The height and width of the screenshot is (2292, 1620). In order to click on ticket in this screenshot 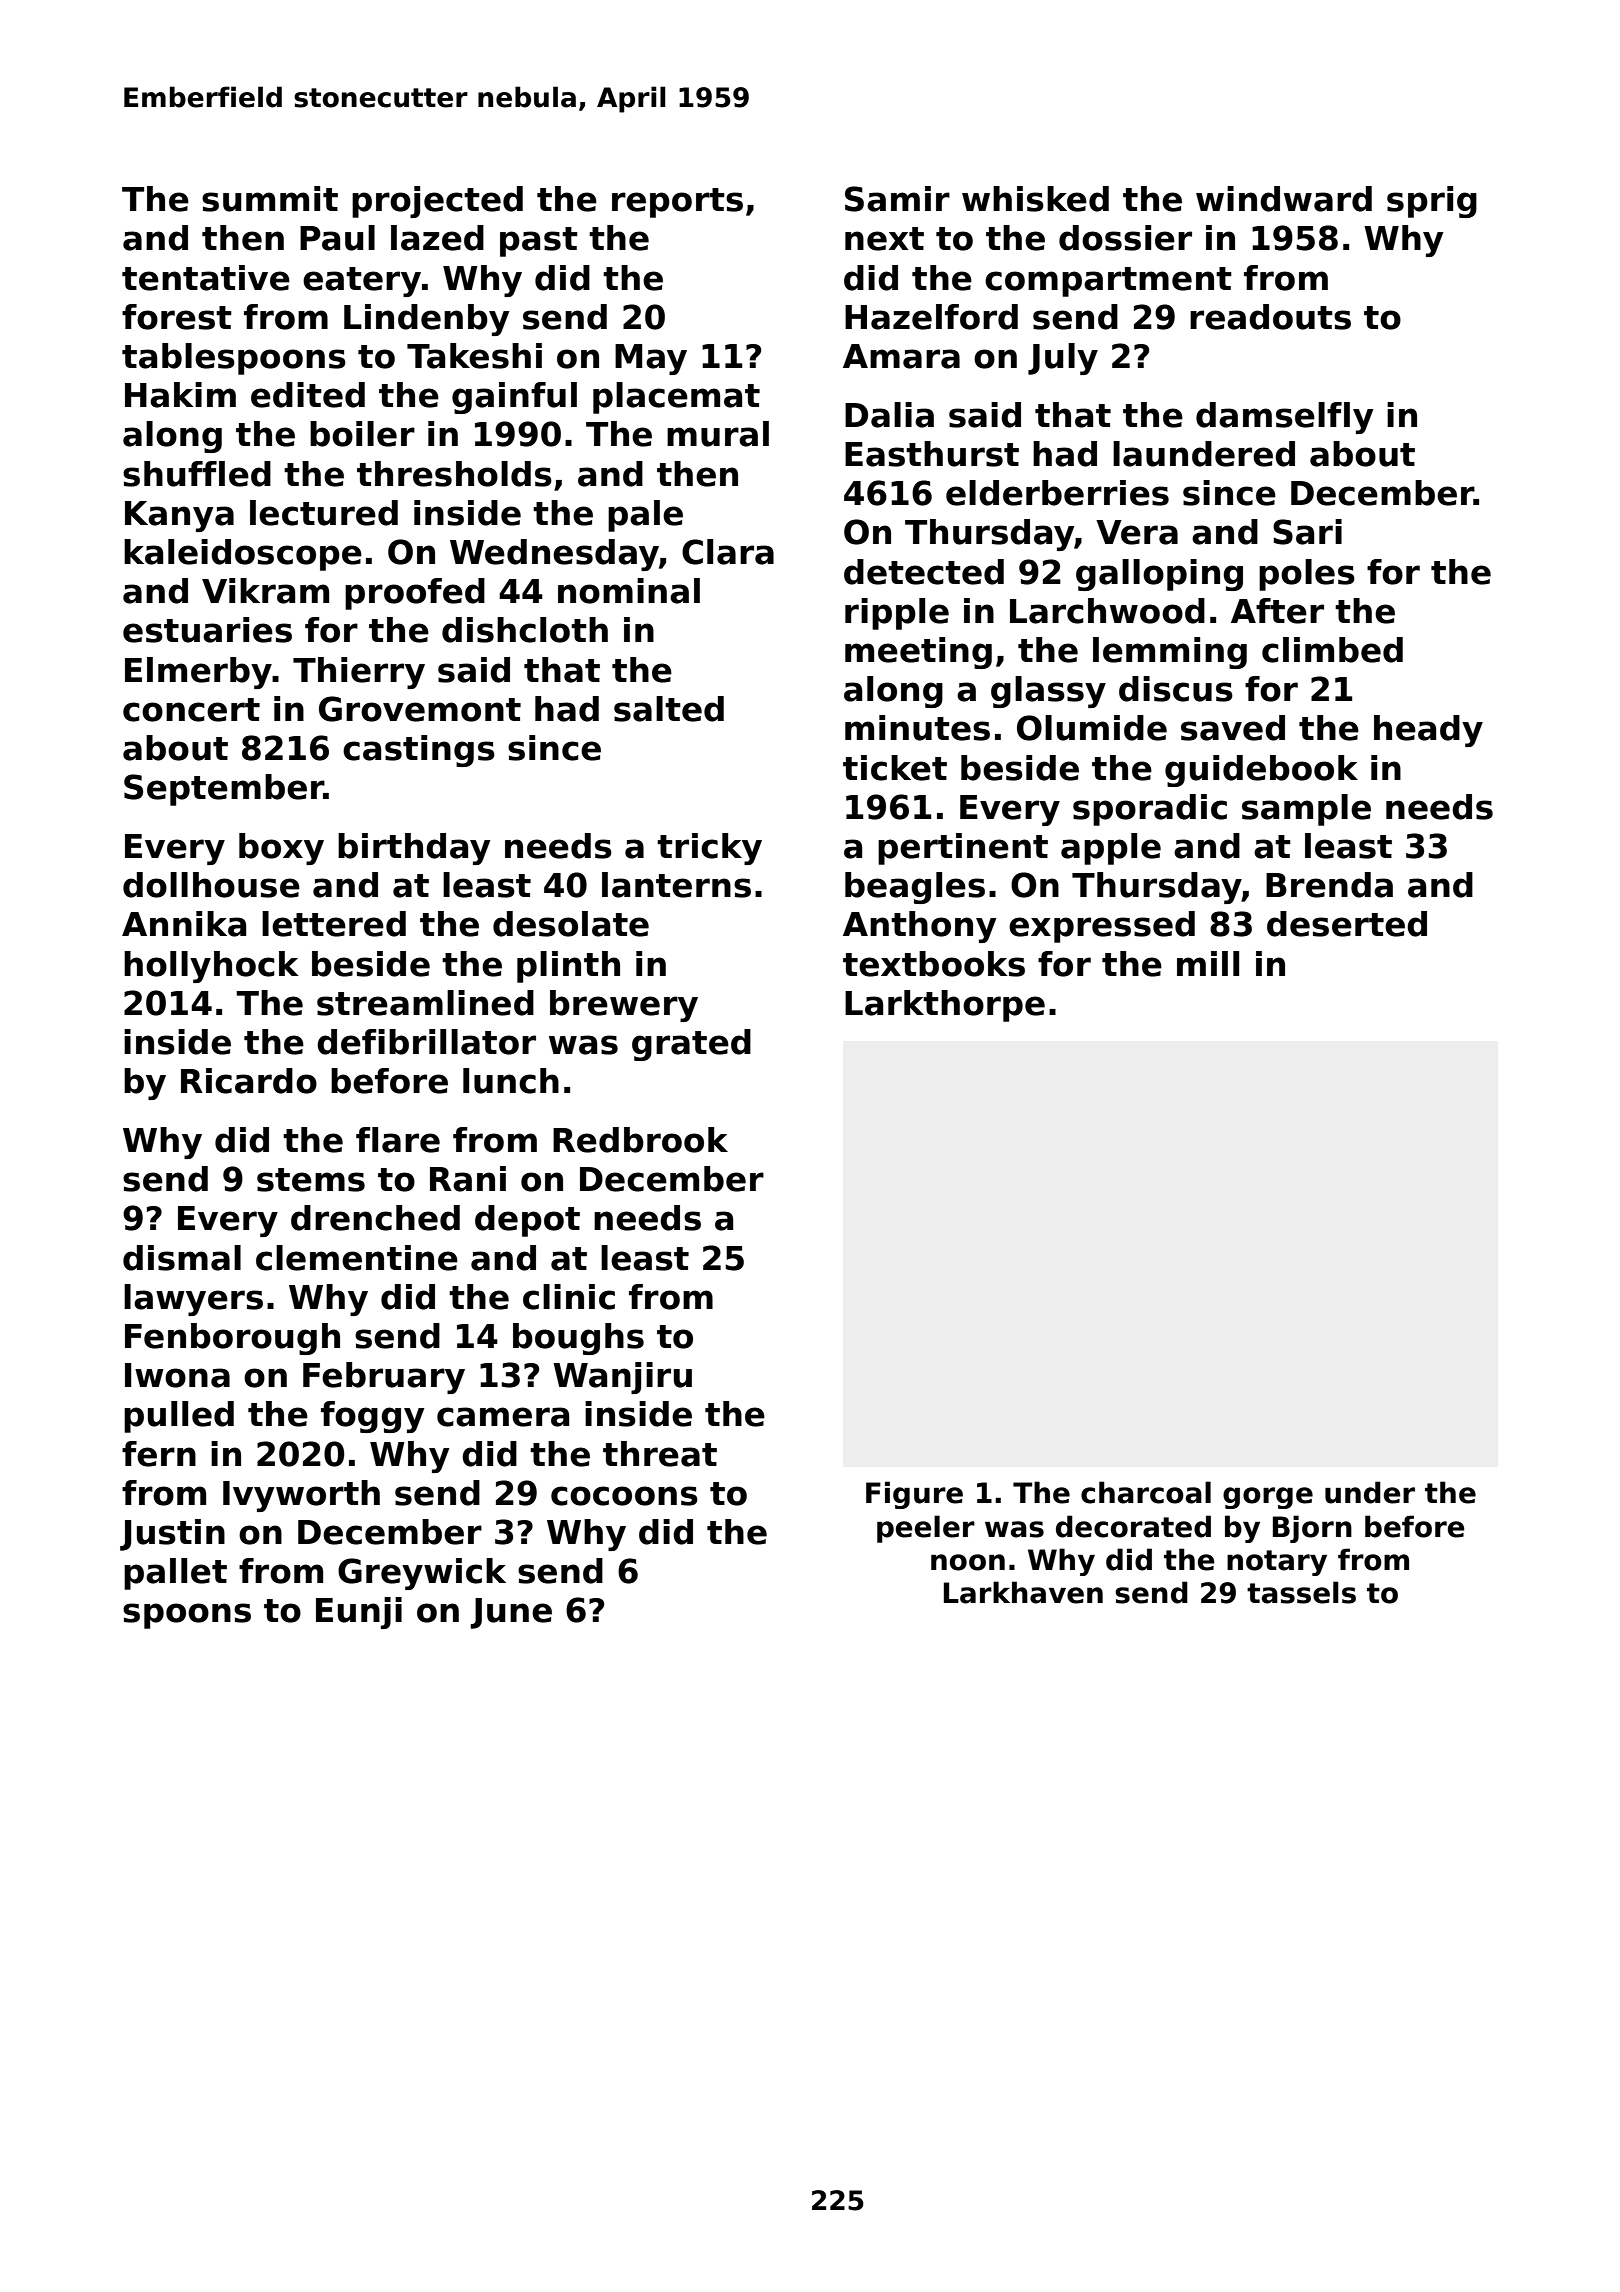, I will do `click(895, 768)`.
